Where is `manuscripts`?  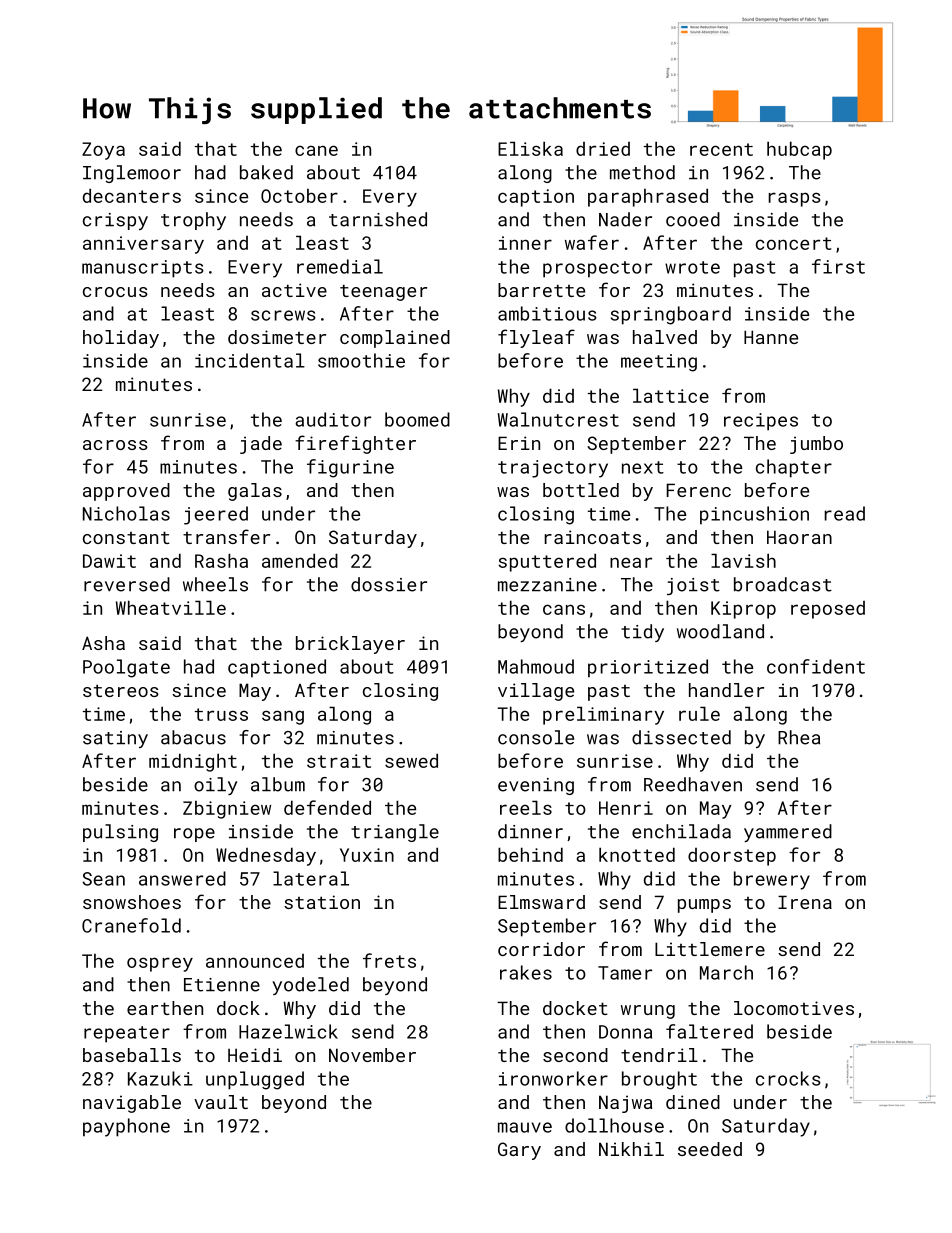
manuscripts is located at coordinates (143, 269).
